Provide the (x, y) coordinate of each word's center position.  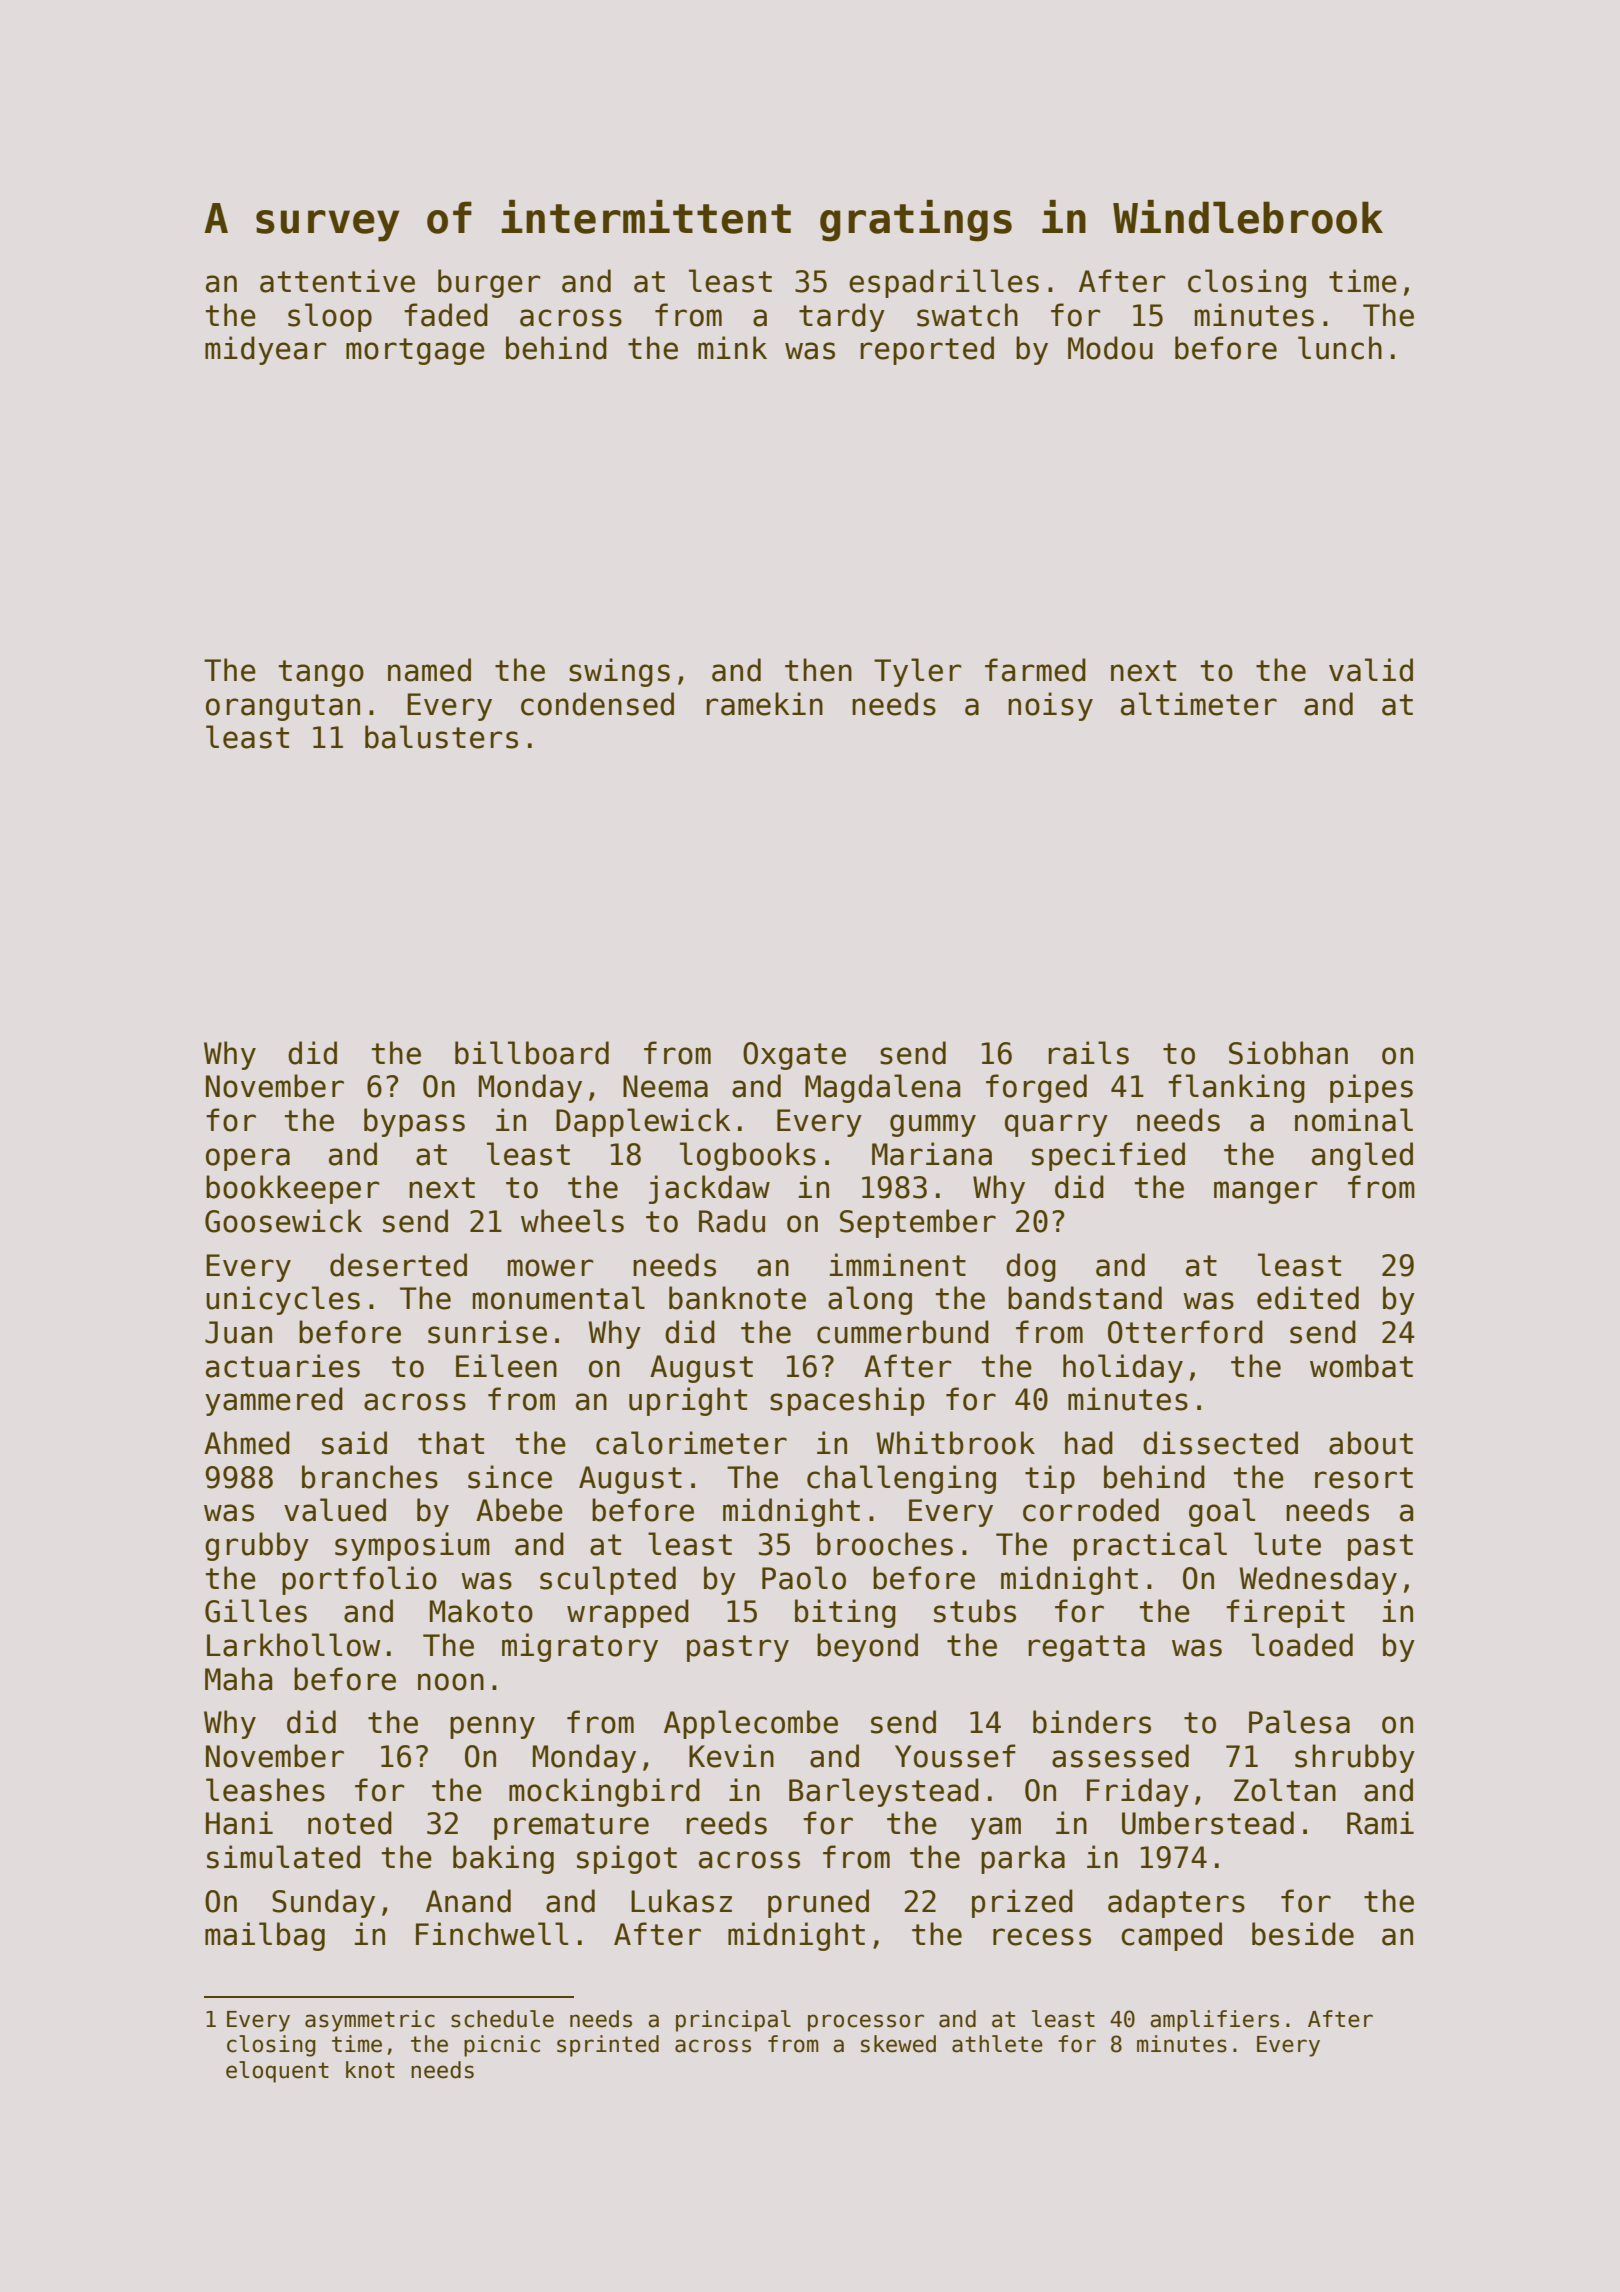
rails (1088, 1053)
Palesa (1299, 1722)
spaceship (847, 1401)
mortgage (415, 351)
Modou (1110, 348)
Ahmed (247, 1443)
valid (1371, 670)
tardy (842, 317)
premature (571, 1826)
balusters (441, 737)
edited (1308, 1298)
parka (1023, 1859)
